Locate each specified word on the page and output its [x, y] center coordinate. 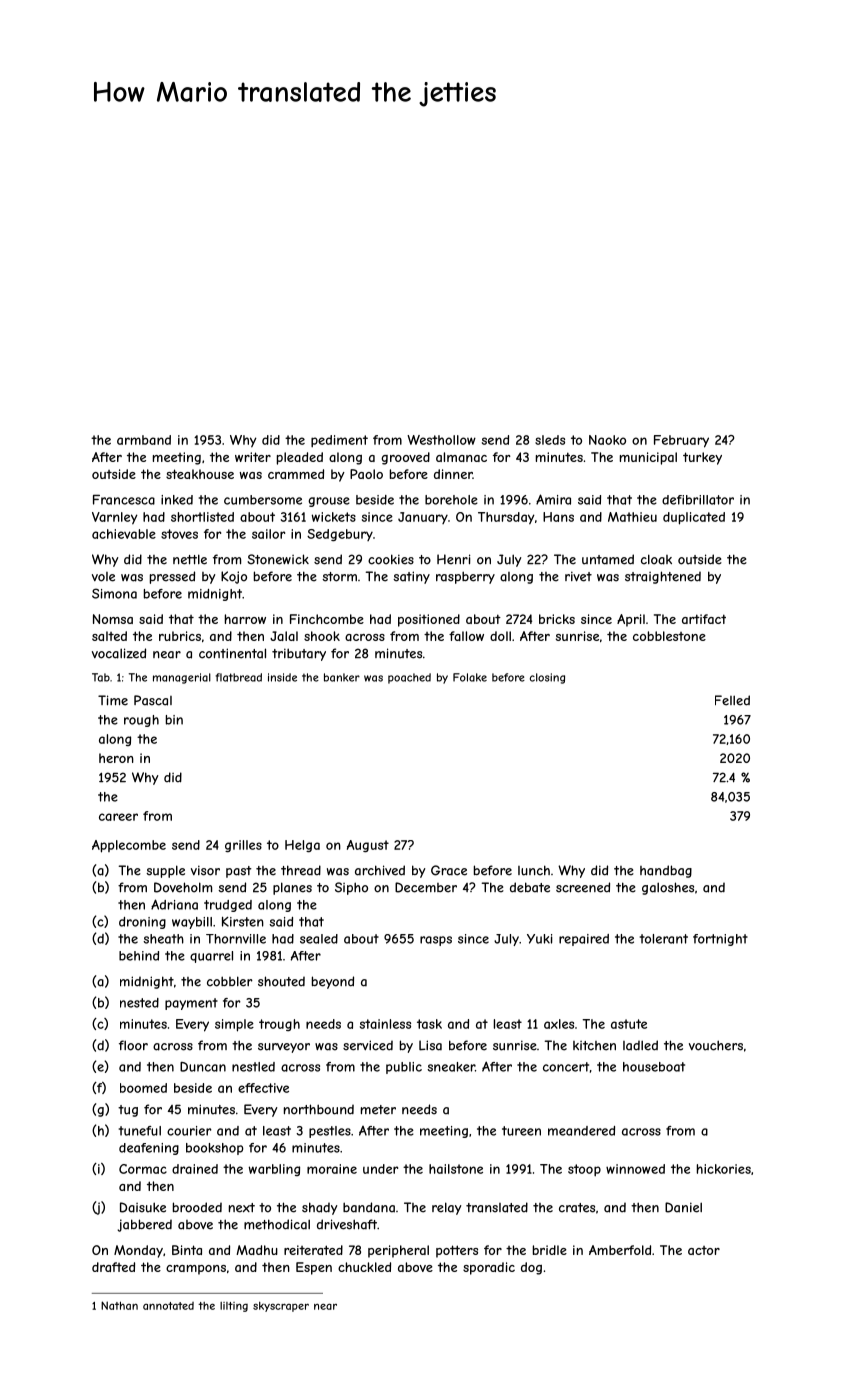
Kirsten [243, 922]
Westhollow [441, 440]
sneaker [451, 1067]
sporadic [489, 1268]
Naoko [607, 440]
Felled [732, 700]
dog [531, 1268]
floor [133, 1045]
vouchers [716, 1045]
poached [409, 678]
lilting [234, 1307]
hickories [724, 1169]
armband [144, 440]
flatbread [239, 677]
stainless [385, 1024]
